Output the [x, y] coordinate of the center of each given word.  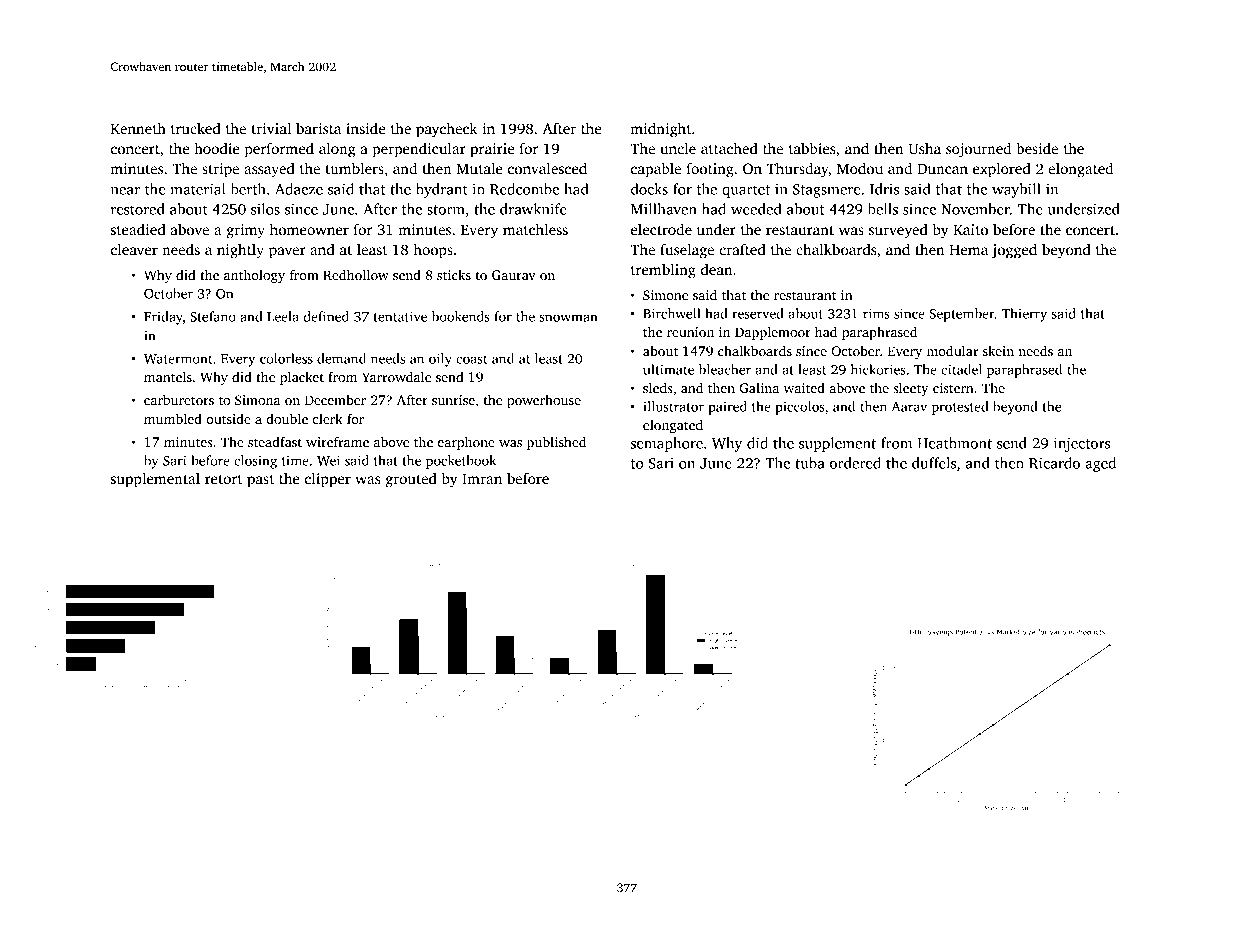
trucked [196, 128]
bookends [461, 316]
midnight [661, 130]
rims [876, 313]
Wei [328, 460]
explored [1002, 170]
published [556, 443]
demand [341, 358]
